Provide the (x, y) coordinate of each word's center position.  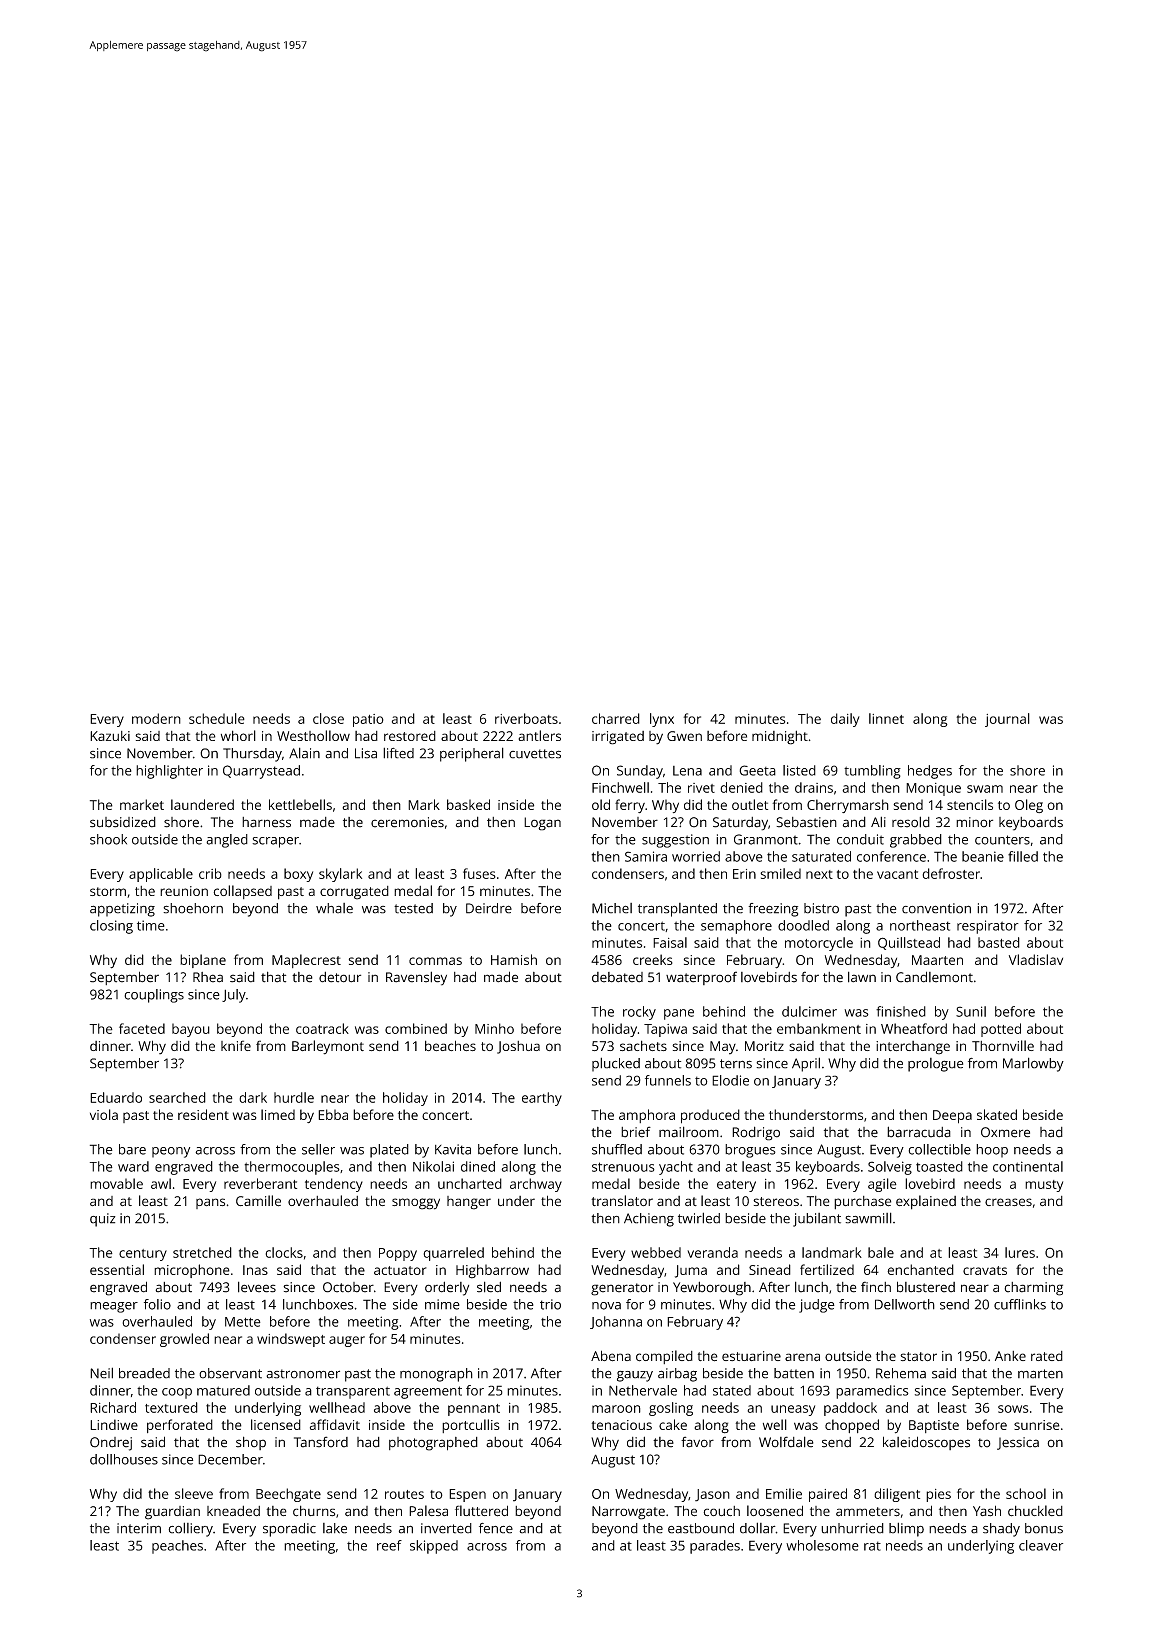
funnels (668, 1080)
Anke (1010, 1356)
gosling (671, 1409)
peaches (177, 1547)
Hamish (514, 959)
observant (230, 1373)
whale (334, 908)
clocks (284, 1252)
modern (156, 718)
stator (918, 1356)
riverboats (526, 718)
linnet (886, 718)
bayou (191, 1030)
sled (489, 1287)
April (806, 1064)
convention (936, 908)
